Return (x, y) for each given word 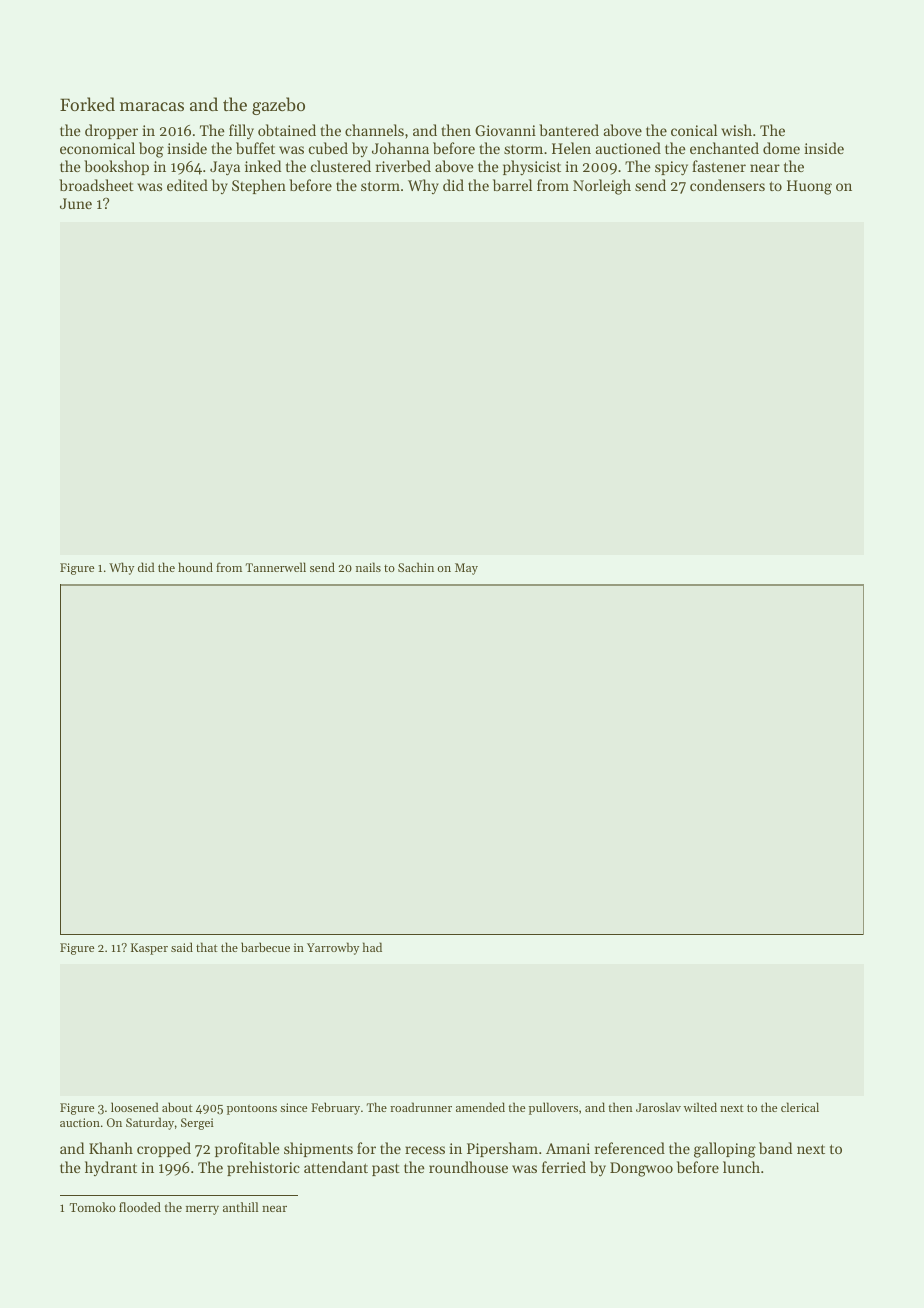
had (372, 947)
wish (736, 130)
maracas (152, 106)
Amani (568, 1148)
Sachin (416, 567)
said (182, 947)
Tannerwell (276, 567)
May (466, 569)
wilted (700, 1107)
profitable (247, 1149)
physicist (532, 168)
